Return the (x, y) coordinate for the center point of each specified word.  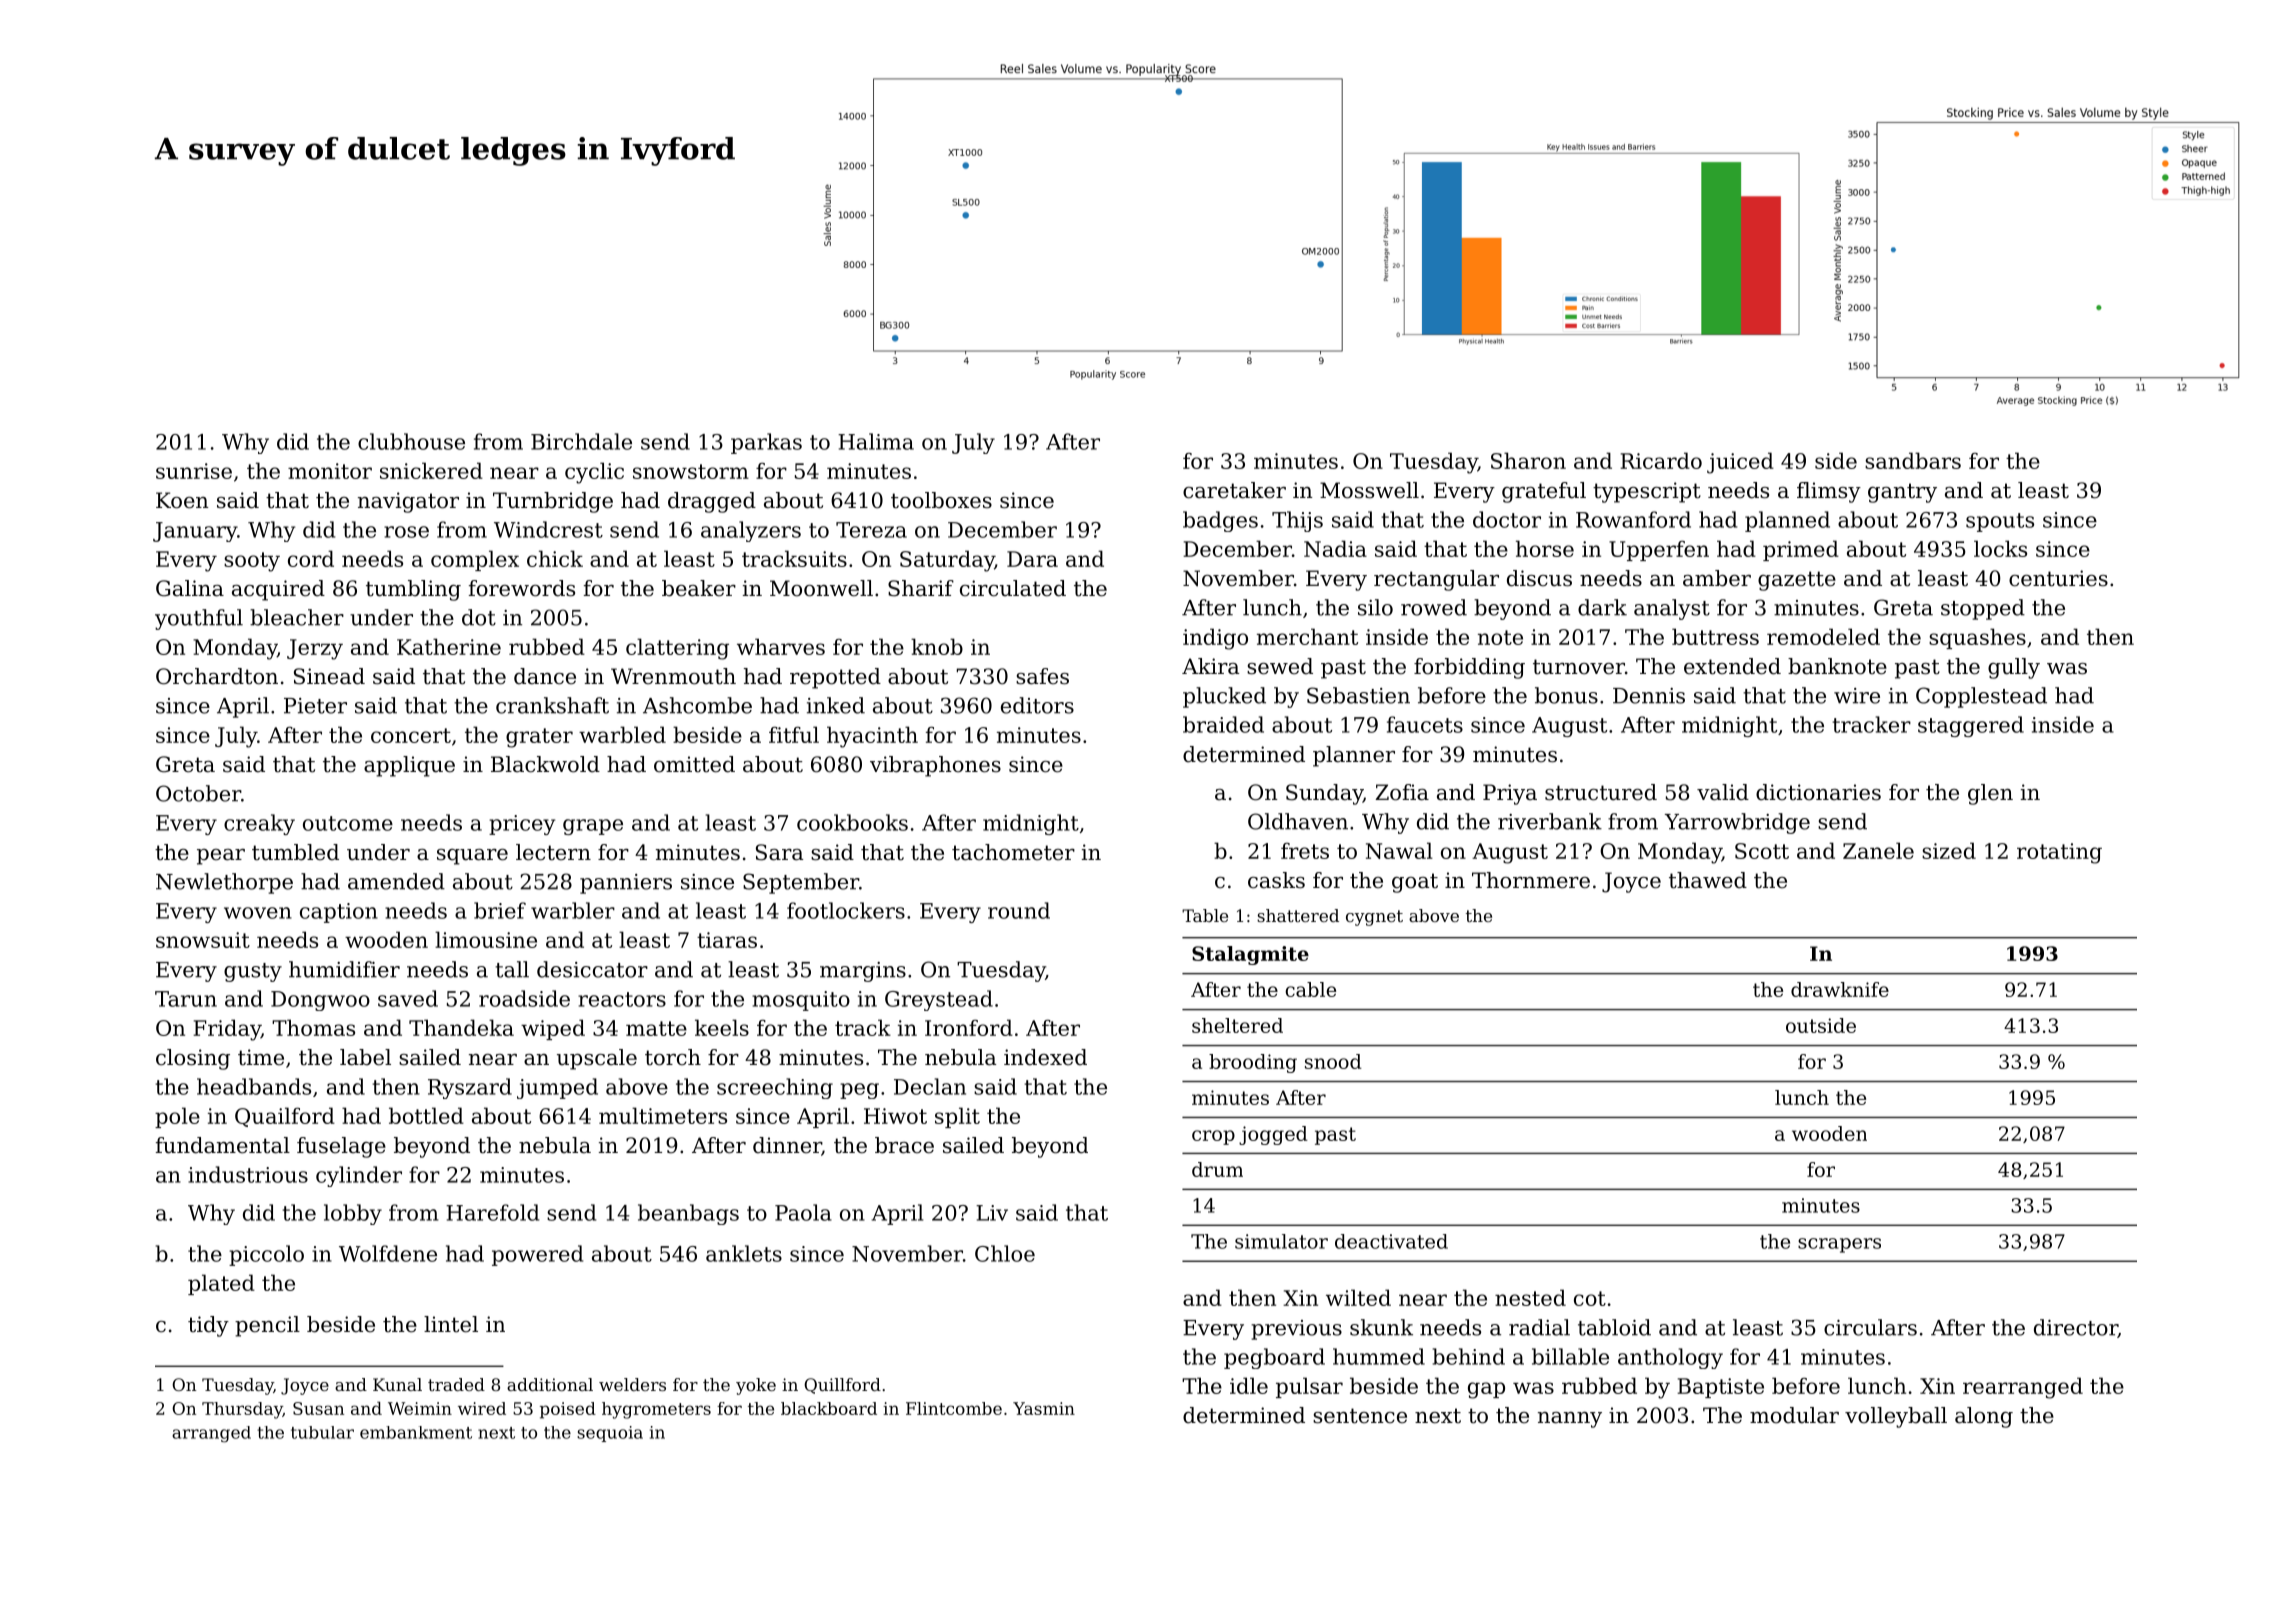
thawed (1708, 880)
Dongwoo (320, 1001)
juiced (1740, 463)
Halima (876, 441)
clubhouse (411, 441)
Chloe (1005, 1253)
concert (411, 735)
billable (1570, 1356)
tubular (322, 1432)
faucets (1425, 724)
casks (1276, 880)
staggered (1971, 726)
